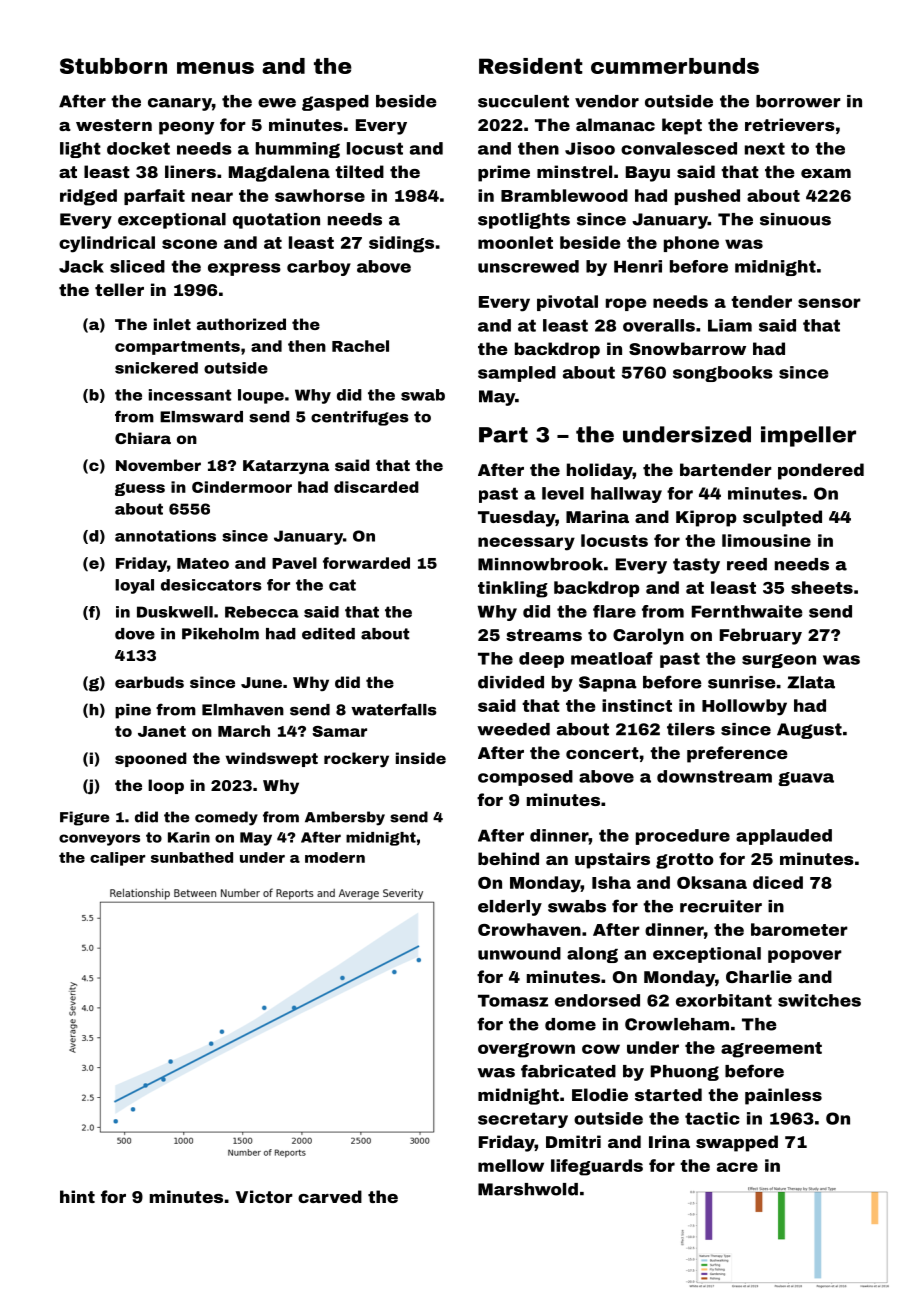 The image size is (924, 1308). I want to click on hint, so click(77, 1196).
